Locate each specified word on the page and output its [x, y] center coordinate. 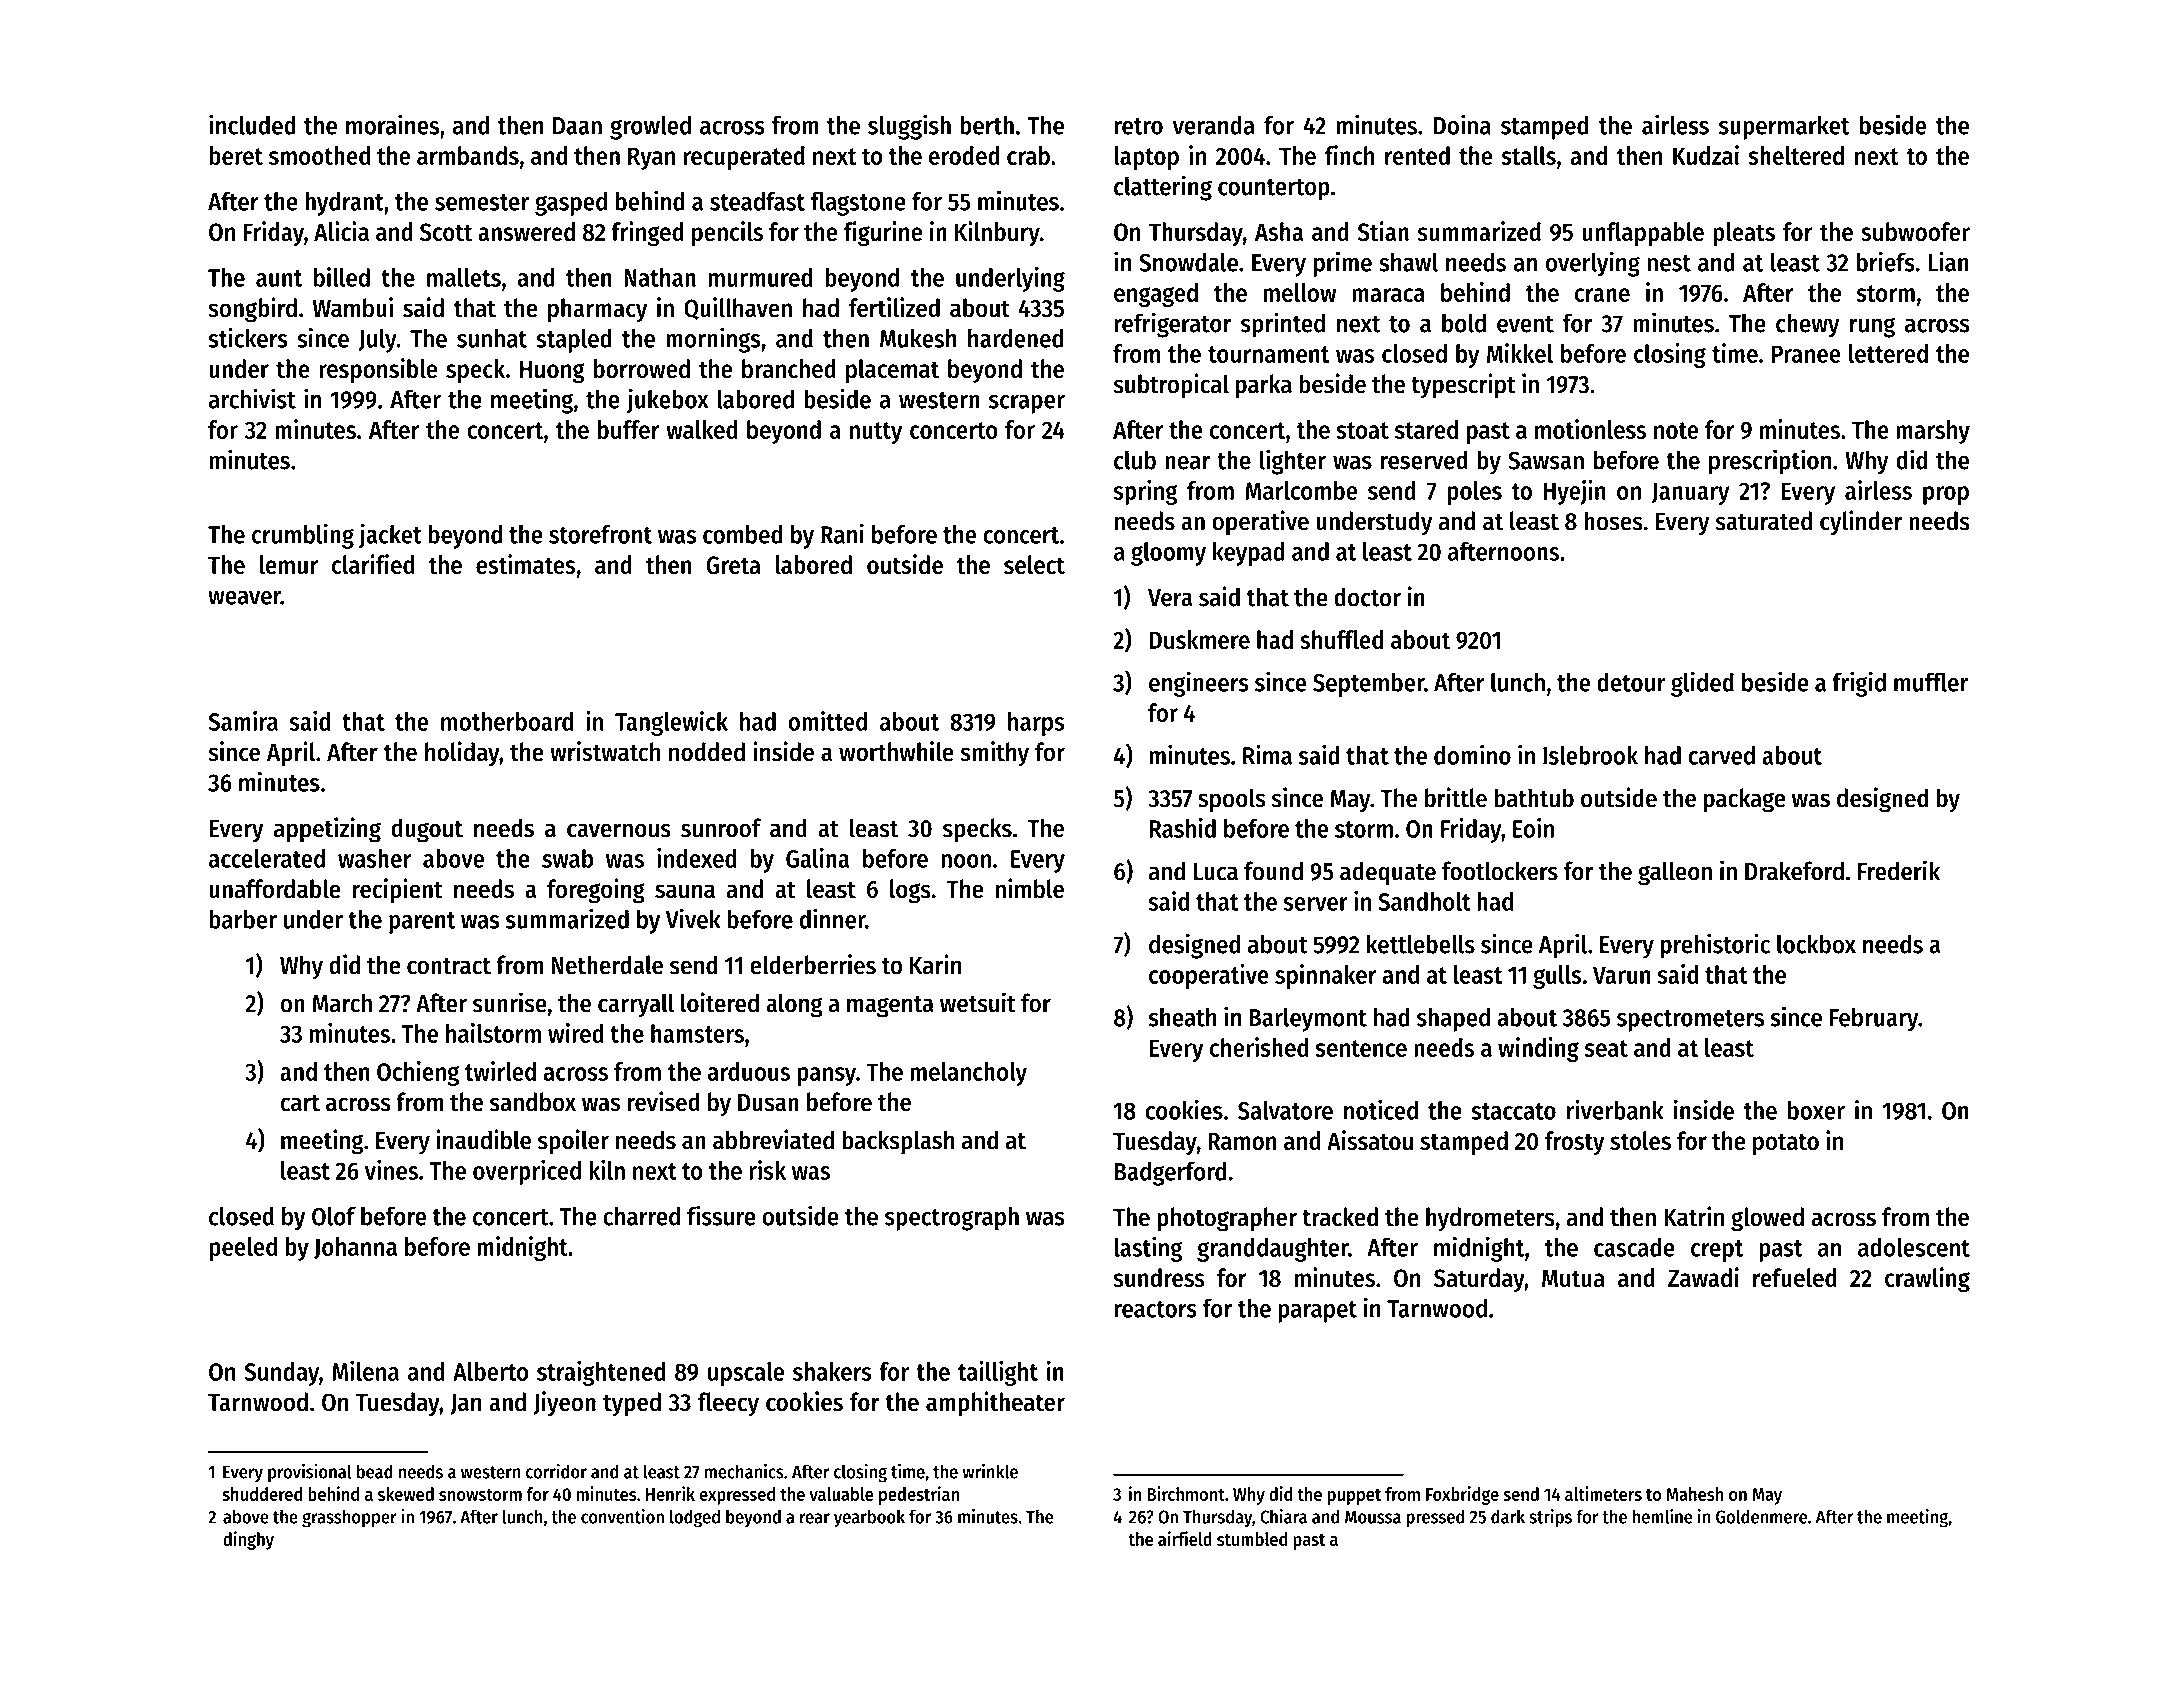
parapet [1317, 1312]
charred [641, 1216]
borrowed [642, 368]
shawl [1408, 262]
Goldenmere [1761, 1516]
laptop [1146, 158]
